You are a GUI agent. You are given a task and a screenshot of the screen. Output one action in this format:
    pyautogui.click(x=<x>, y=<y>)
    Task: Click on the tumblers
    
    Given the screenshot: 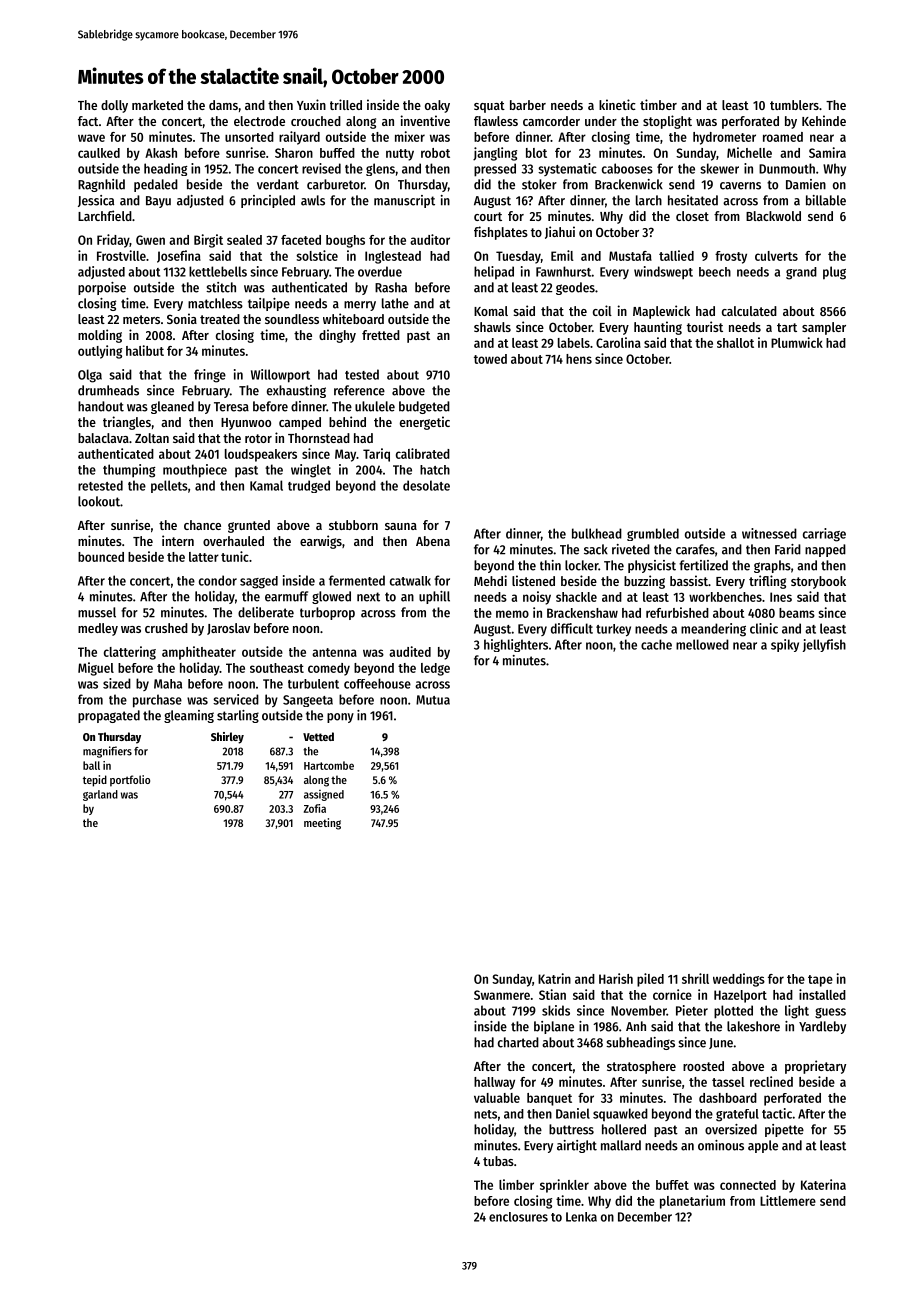 What is the action you would take?
    pyautogui.click(x=794, y=105)
